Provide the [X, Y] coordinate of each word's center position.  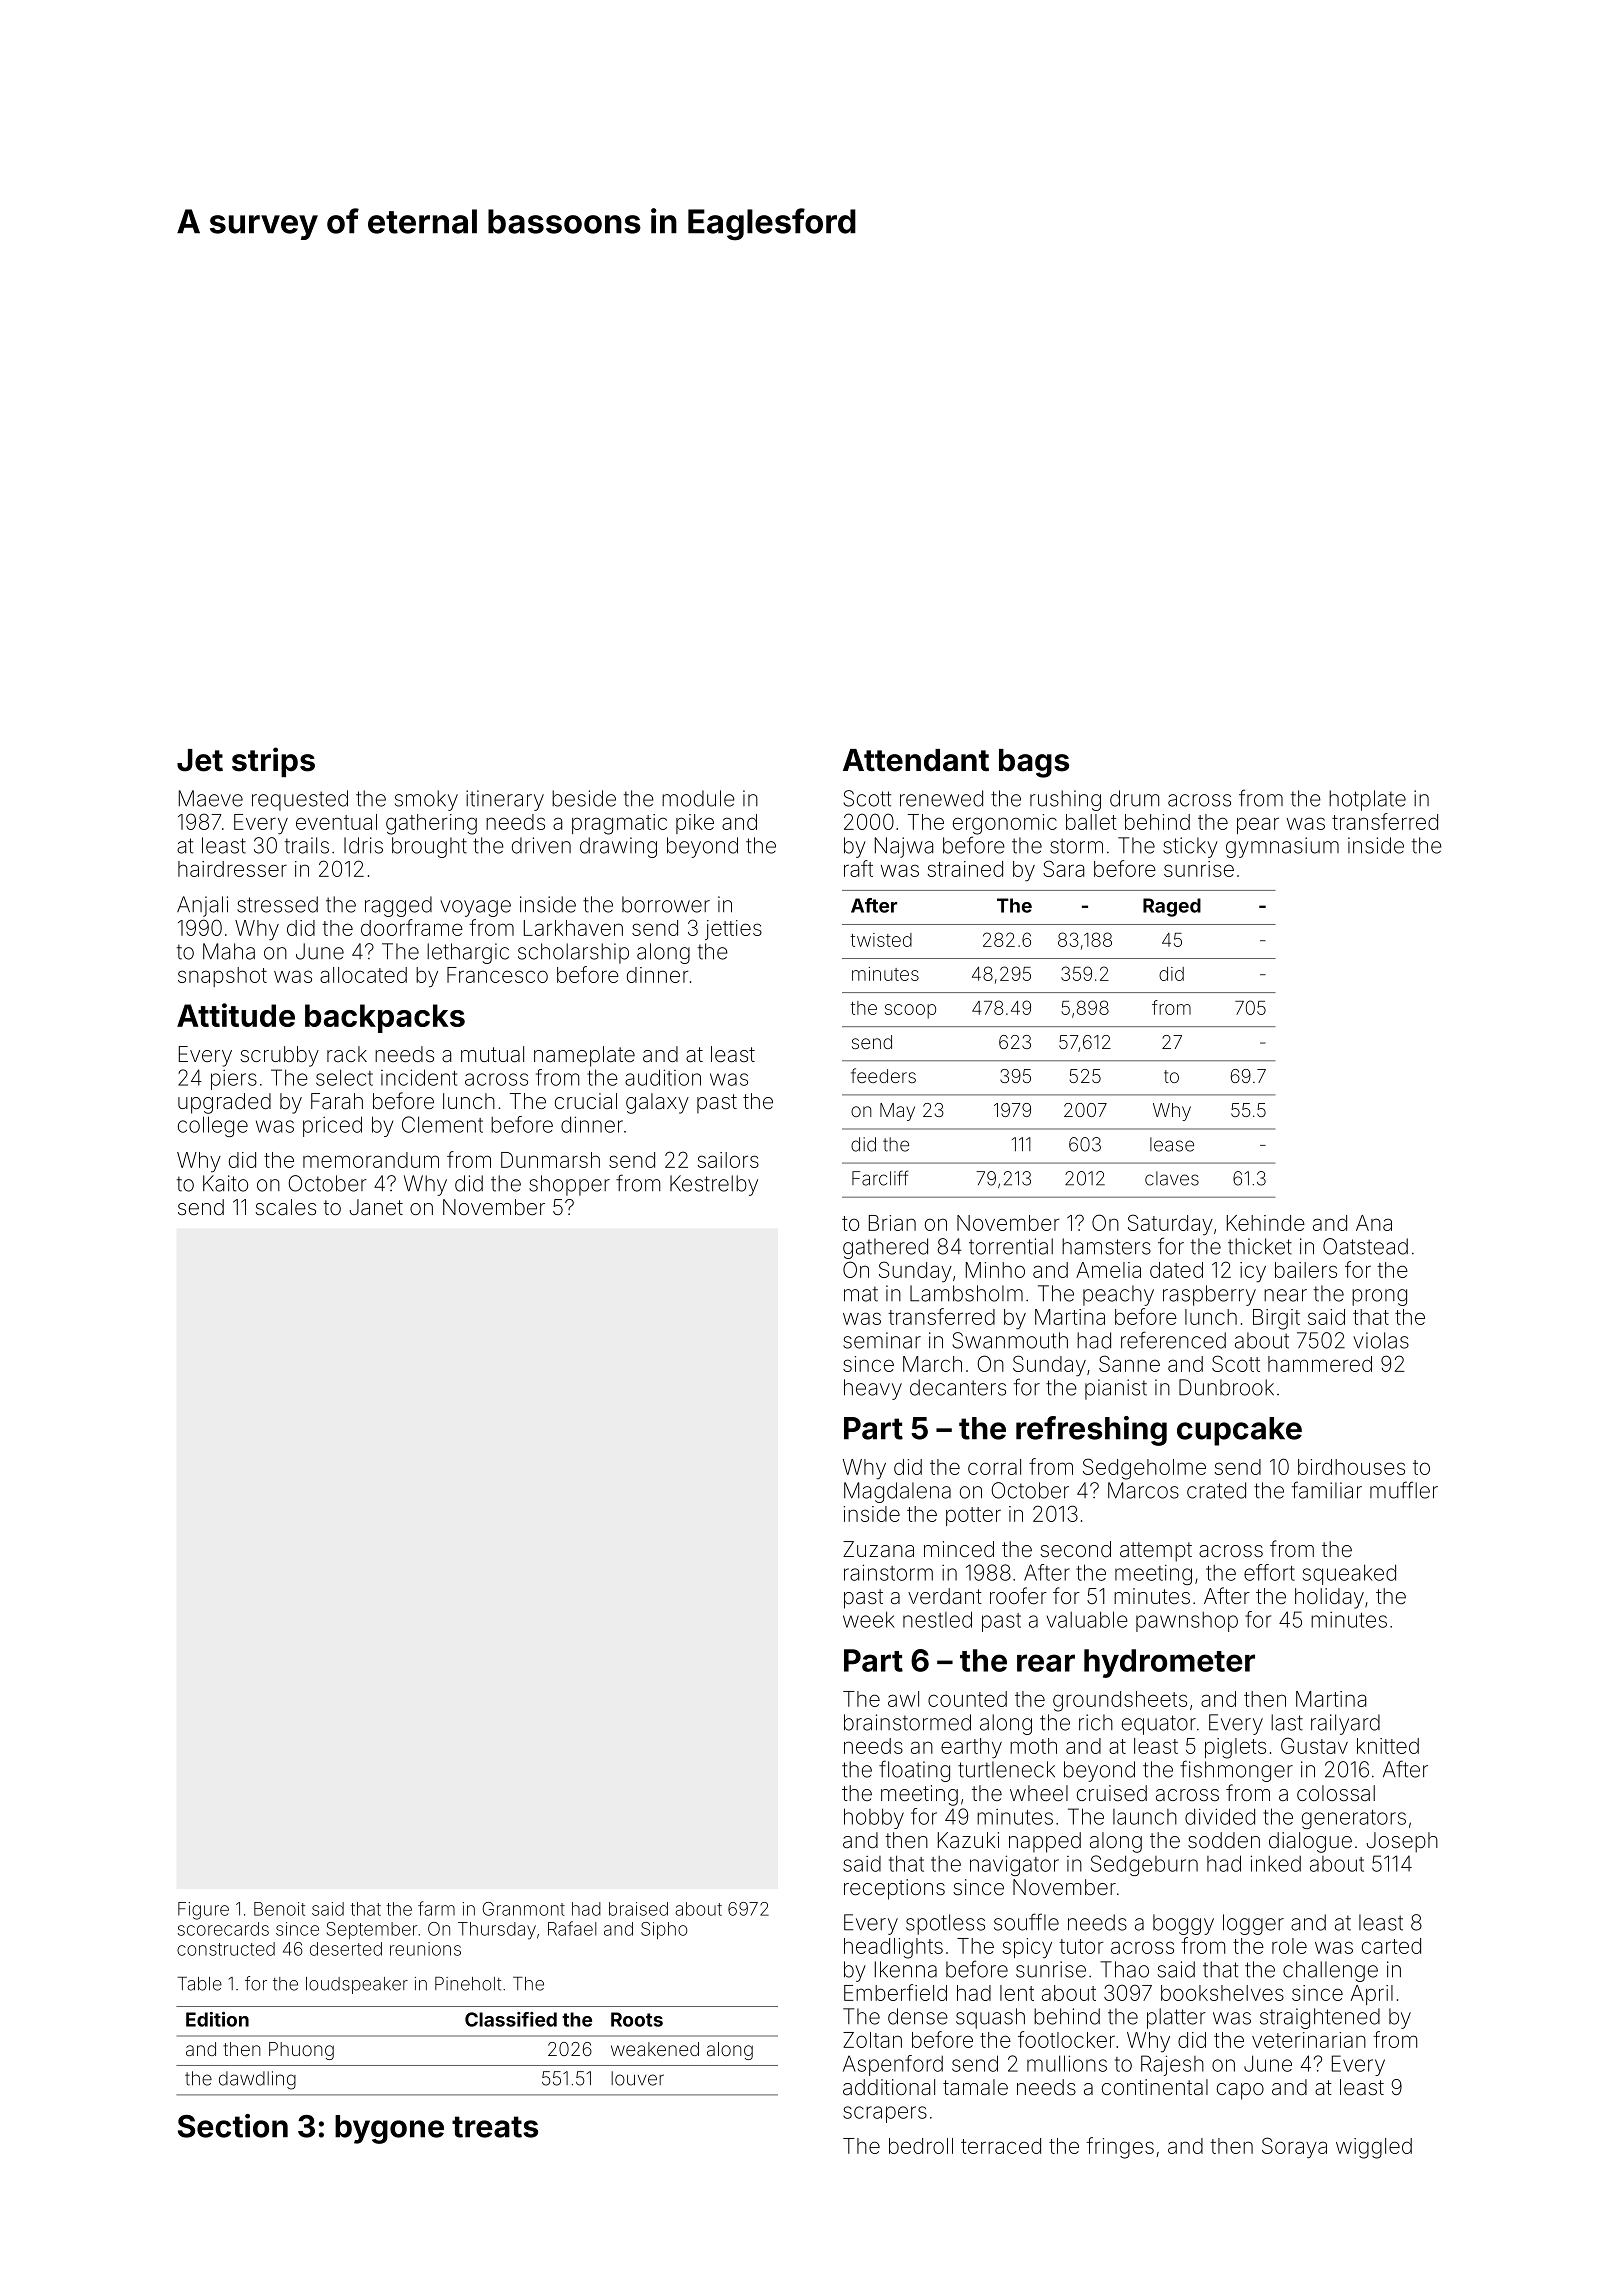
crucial [586, 1101]
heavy [873, 1389]
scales [286, 1207]
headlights [893, 1948]
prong [1379, 1297]
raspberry [1209, 1295]
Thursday [497, 1931]
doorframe [412, 927]
